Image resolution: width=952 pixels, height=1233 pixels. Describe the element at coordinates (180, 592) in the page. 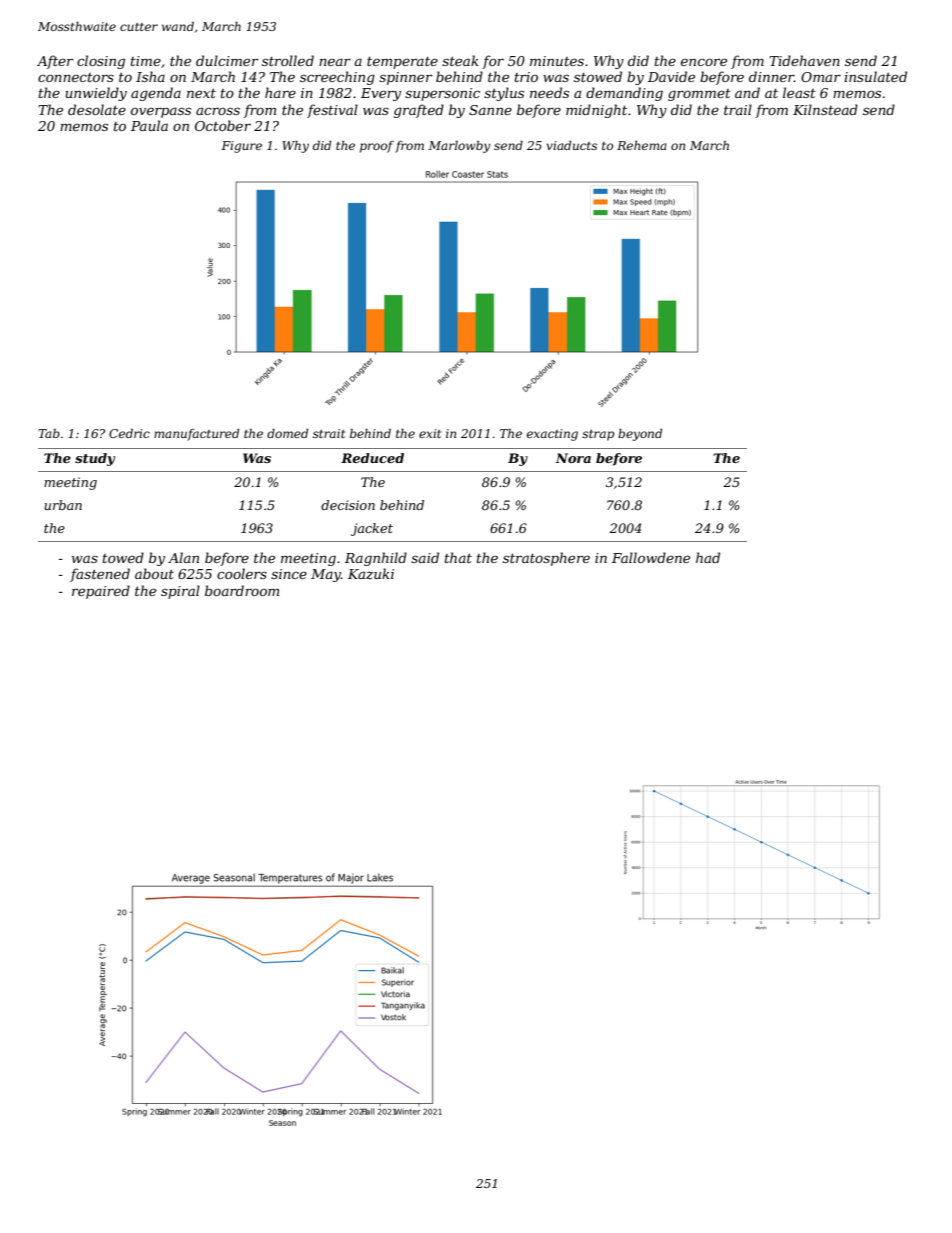

I see `spiral` at that location.
